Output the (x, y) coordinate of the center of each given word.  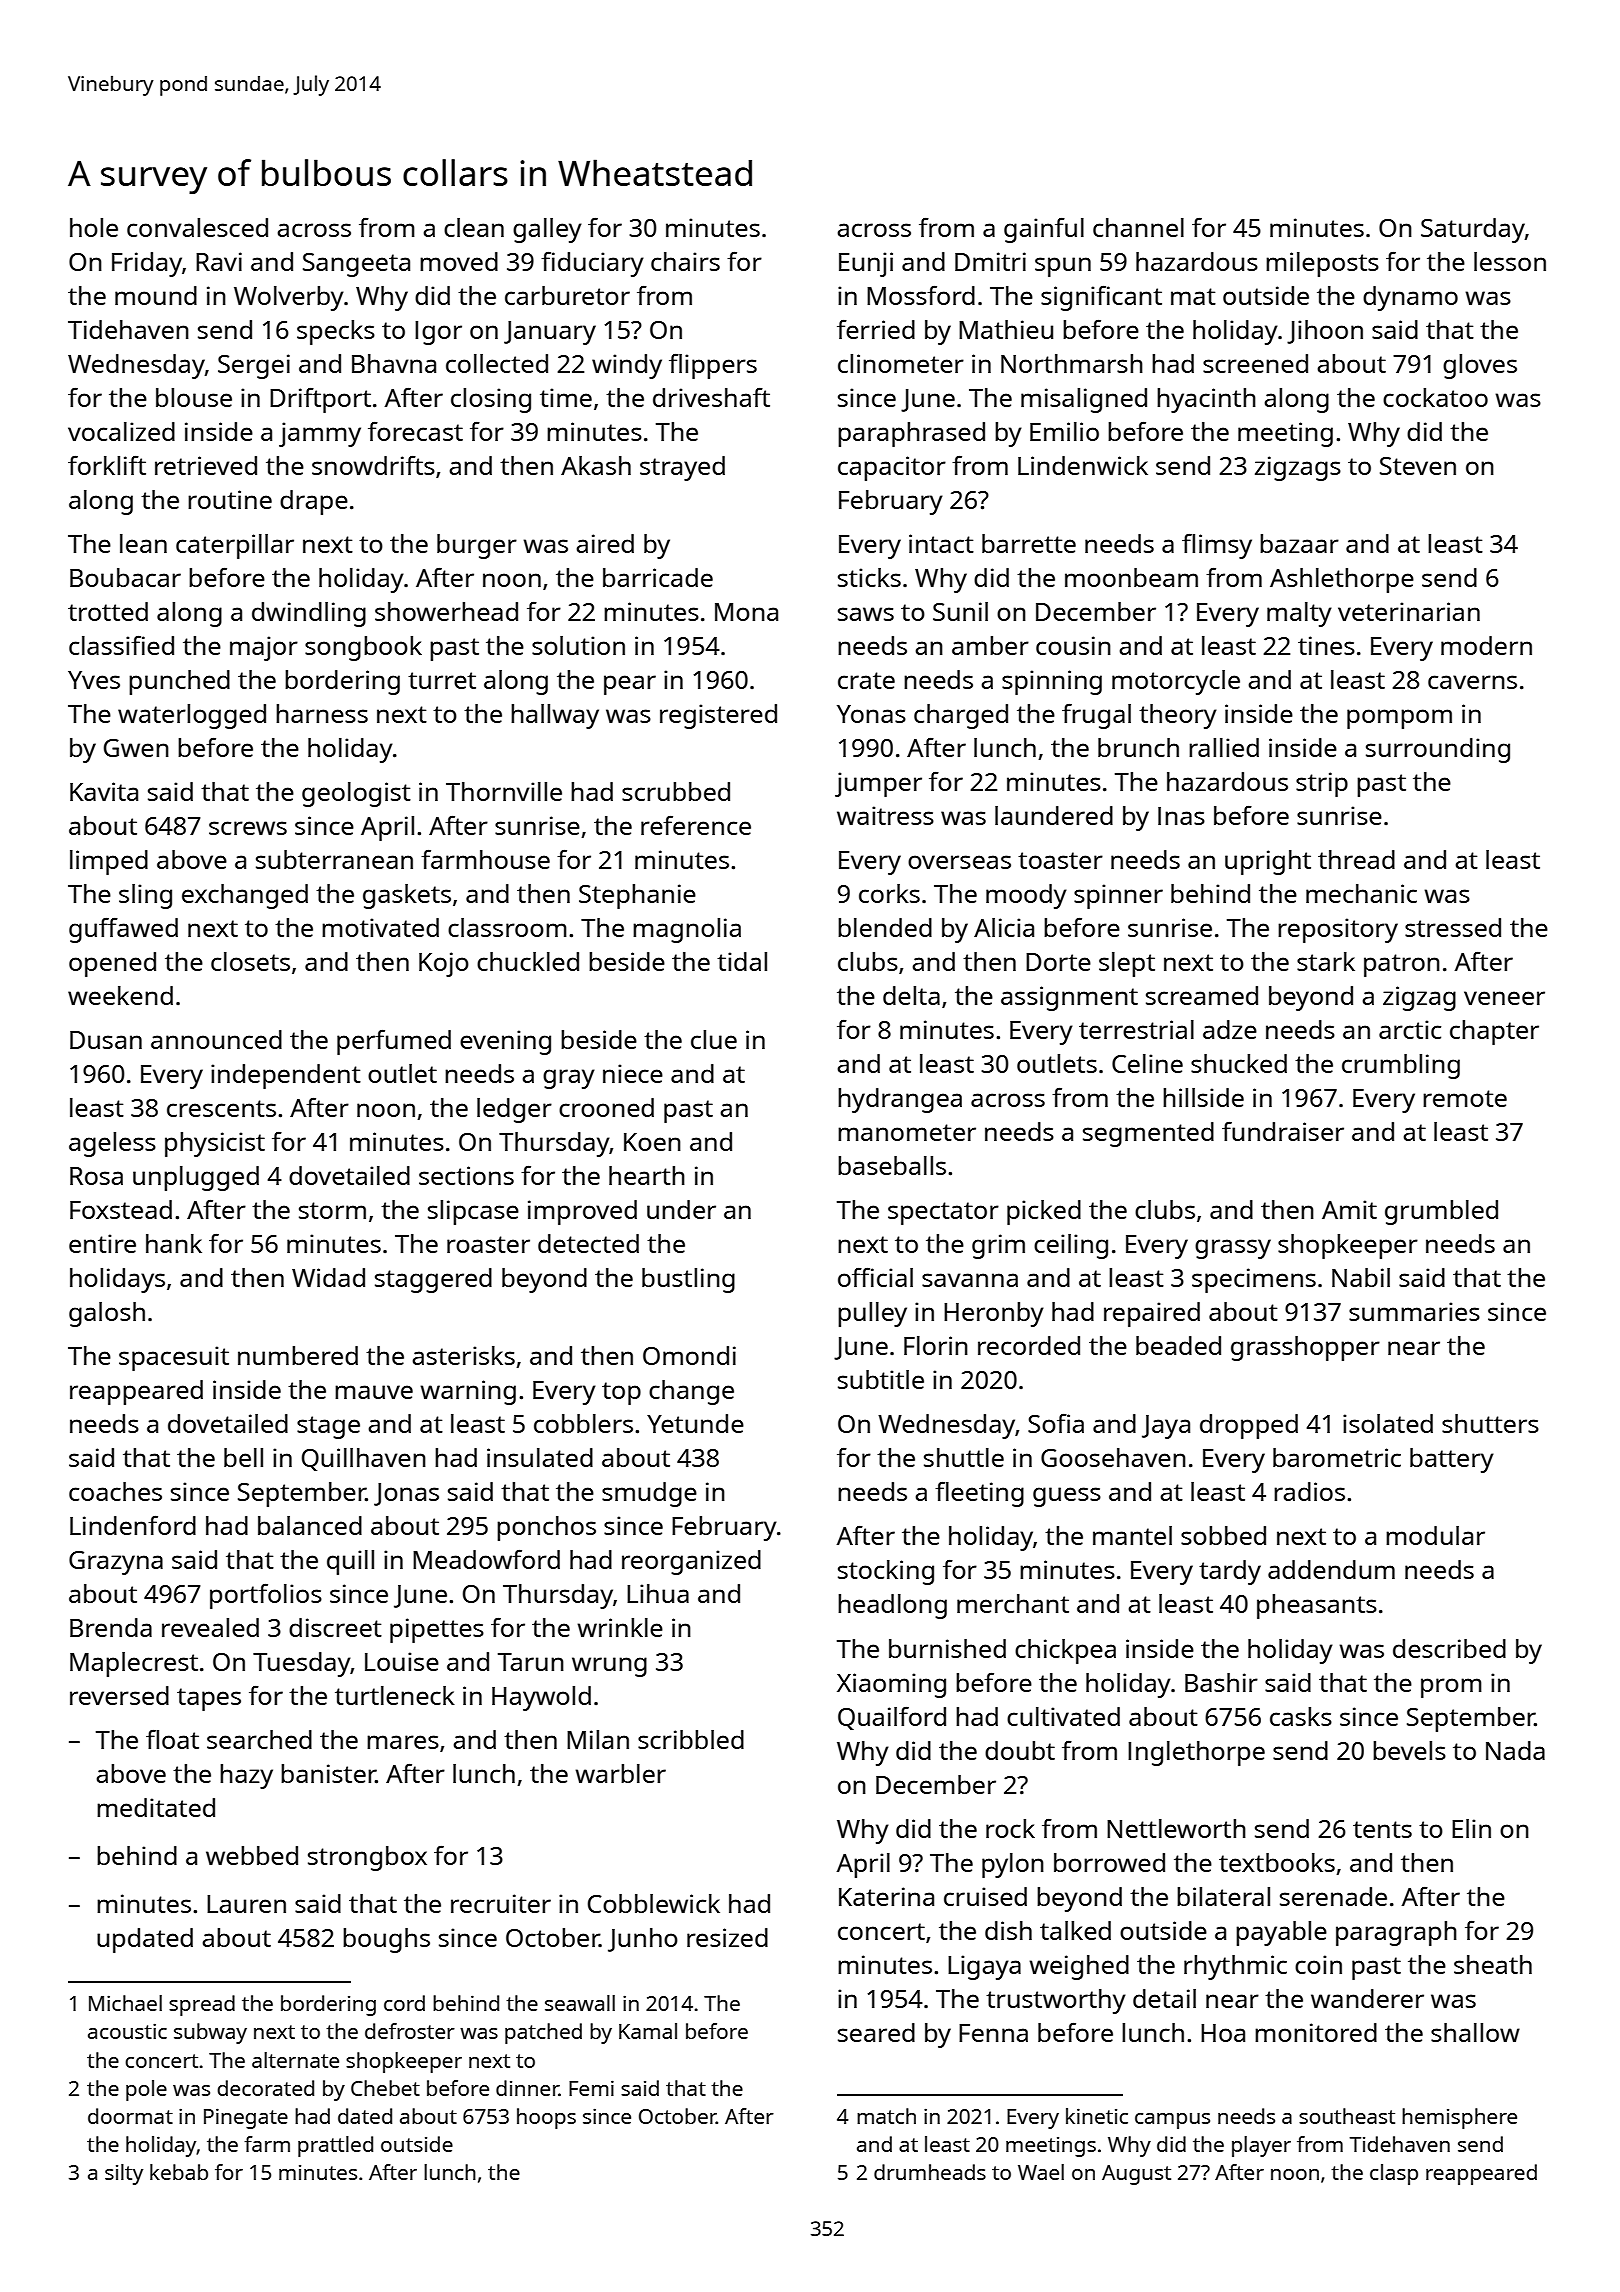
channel (1138, 227)
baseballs (892, 1165)
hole (94, 227)
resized (727, 1937)
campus (1172, 2121)
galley (547, 230)
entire (102, 1243)
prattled (335, 2146)
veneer (1504, 998)
